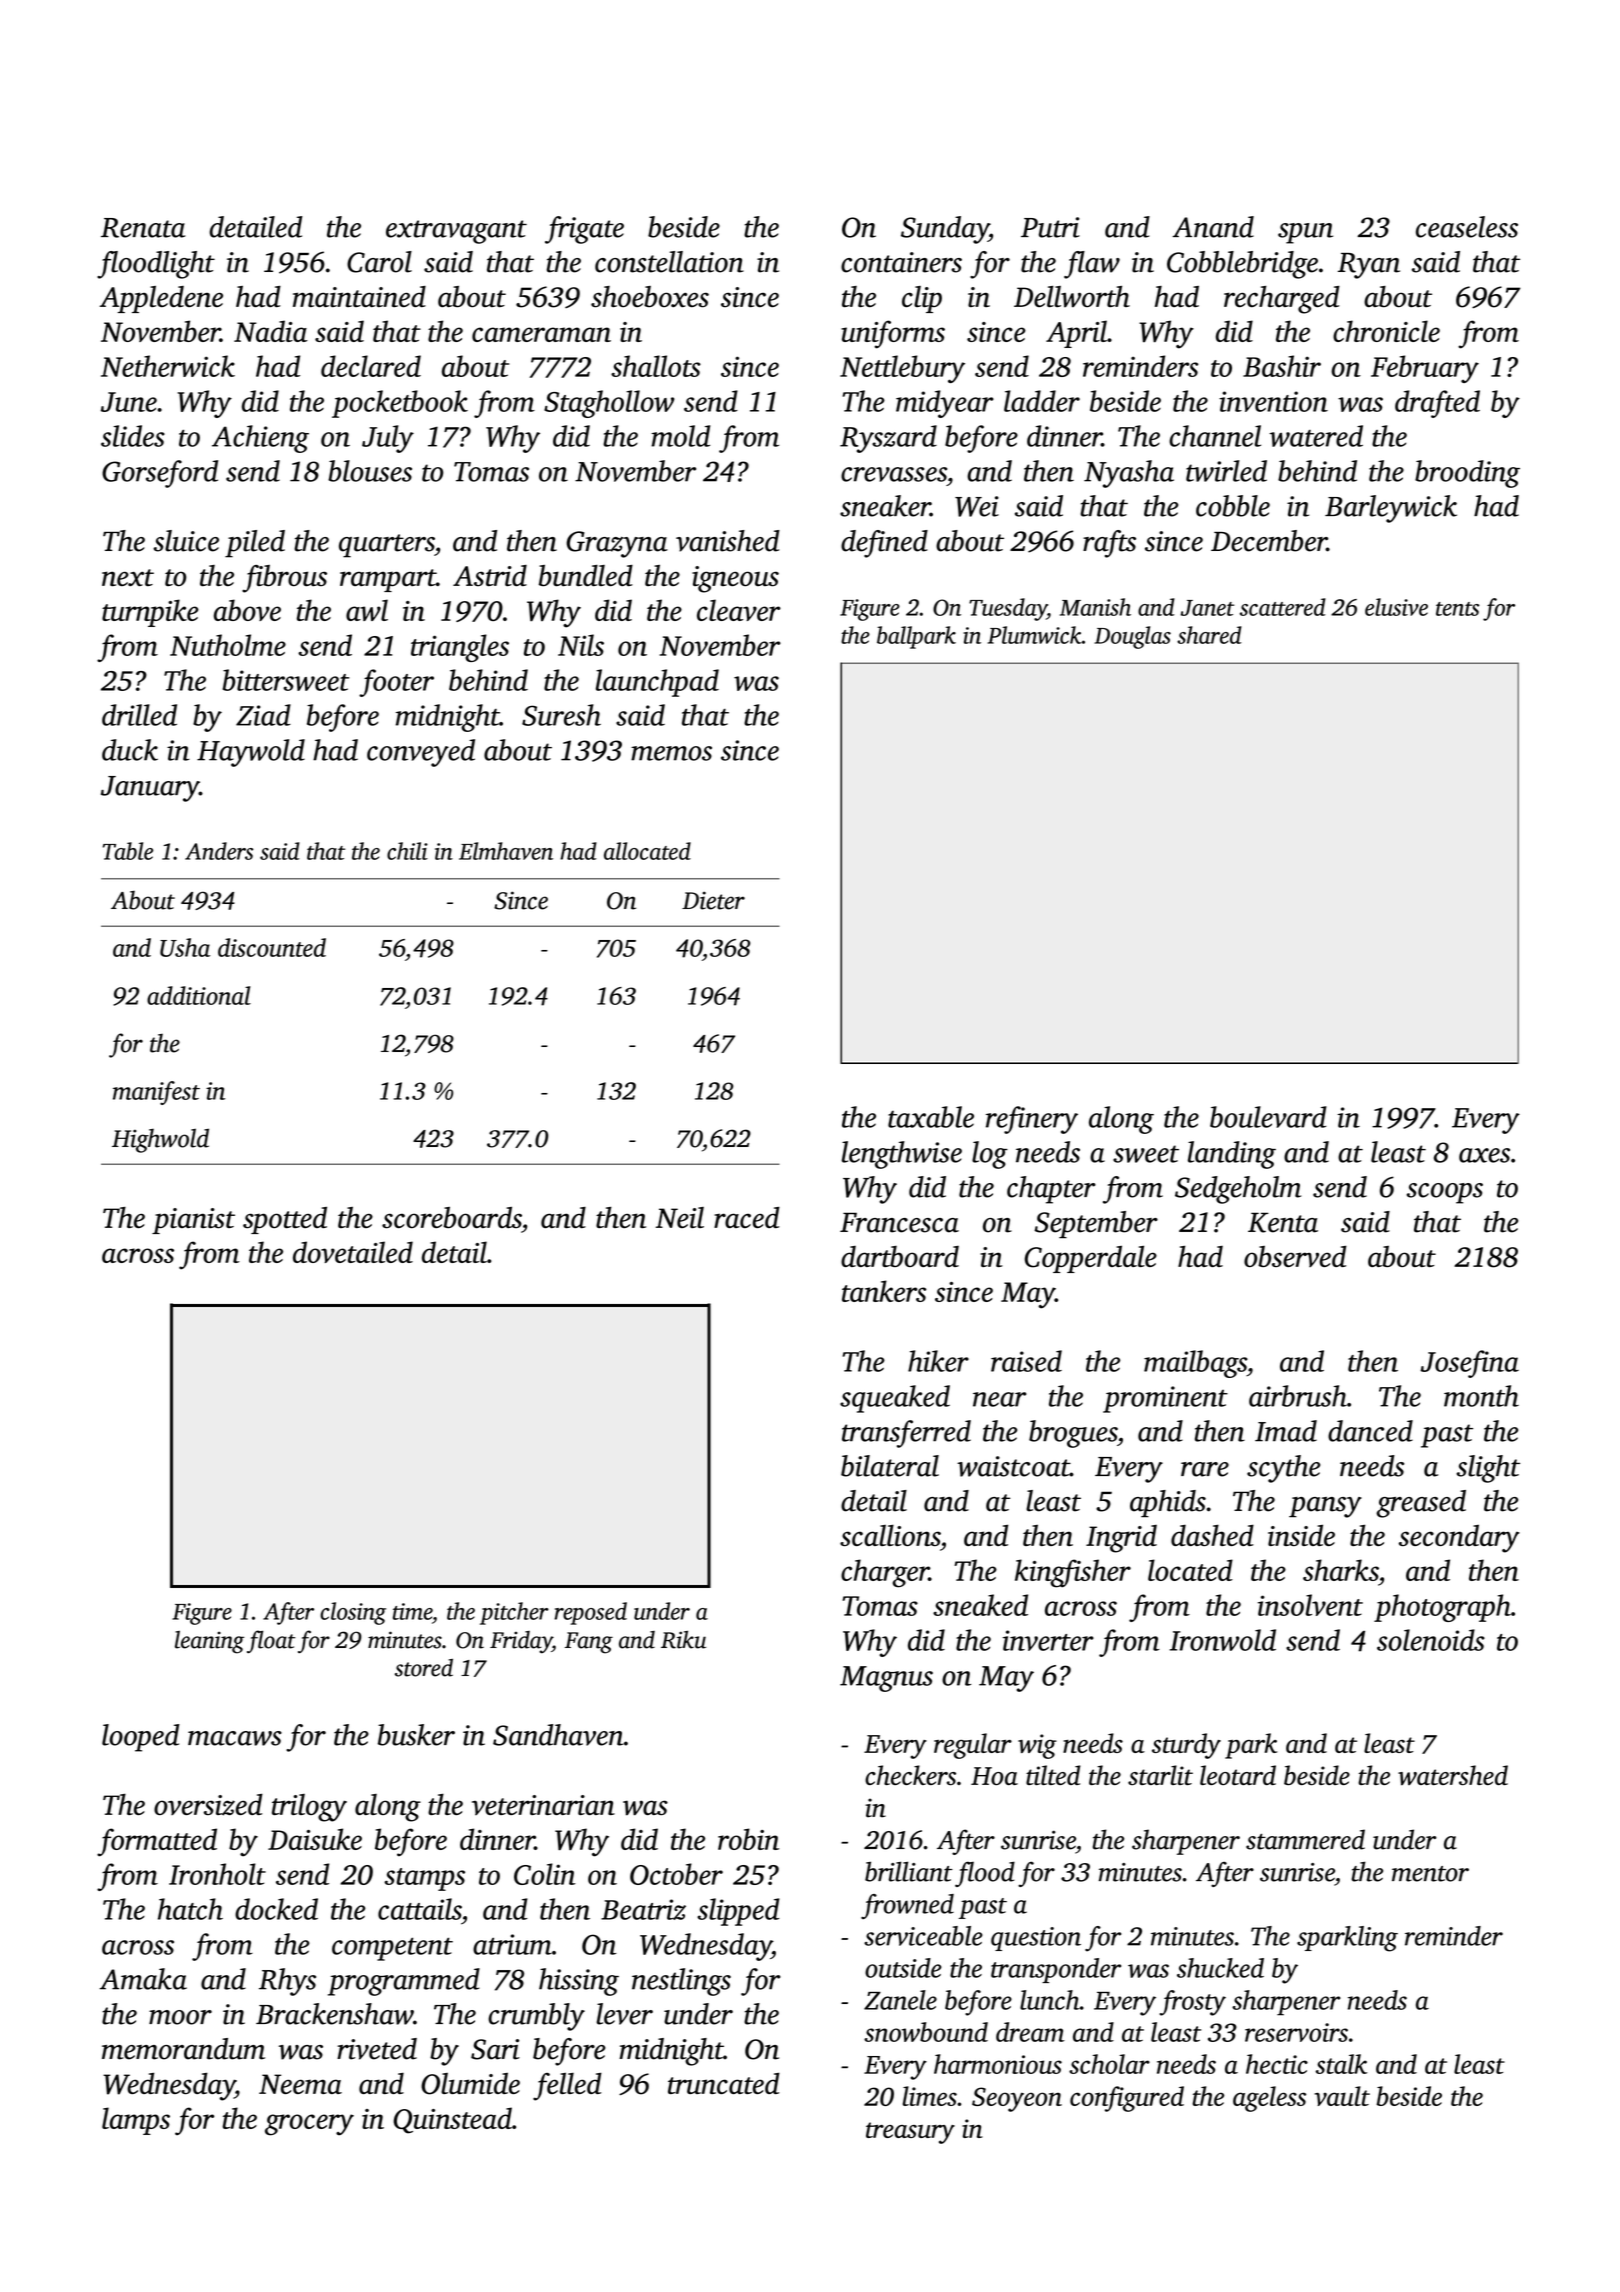  What do you see at coordinates (1269, 2099) in the page?
I see `ageless` at bounding box center [1269, 2099].
